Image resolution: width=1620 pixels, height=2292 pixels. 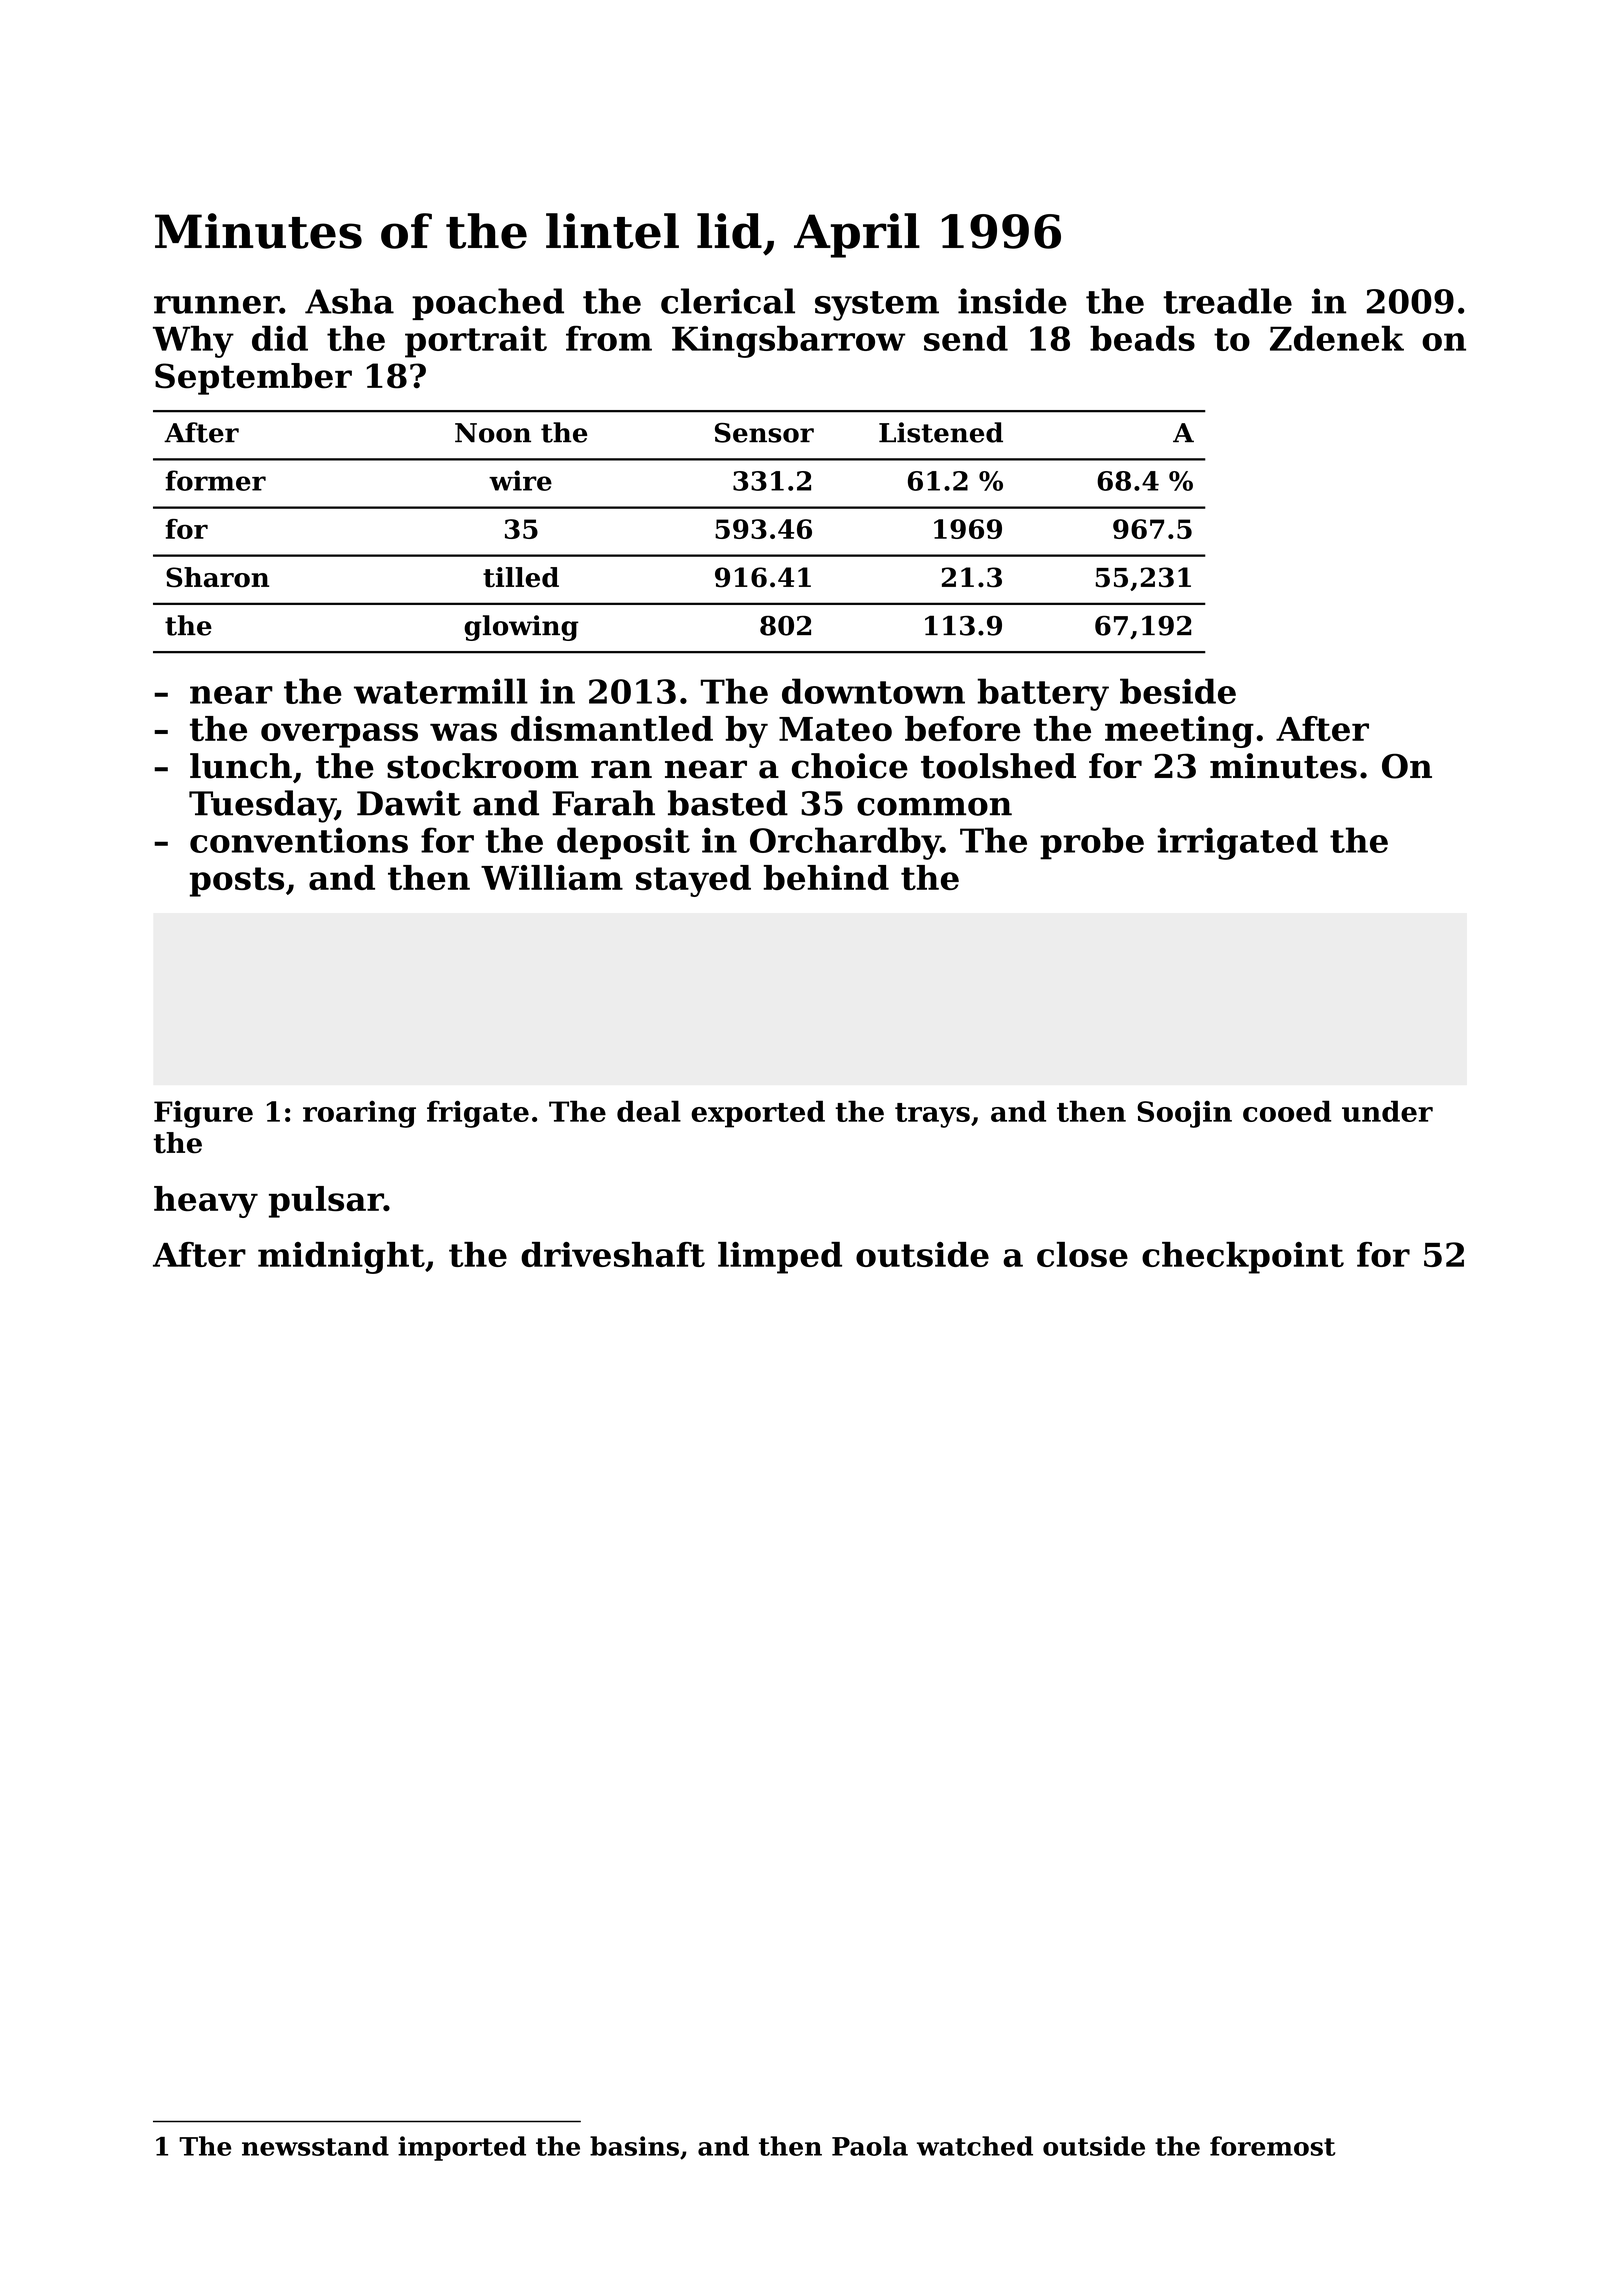 I want to click on heavy, so click(x=206, y=1202).
